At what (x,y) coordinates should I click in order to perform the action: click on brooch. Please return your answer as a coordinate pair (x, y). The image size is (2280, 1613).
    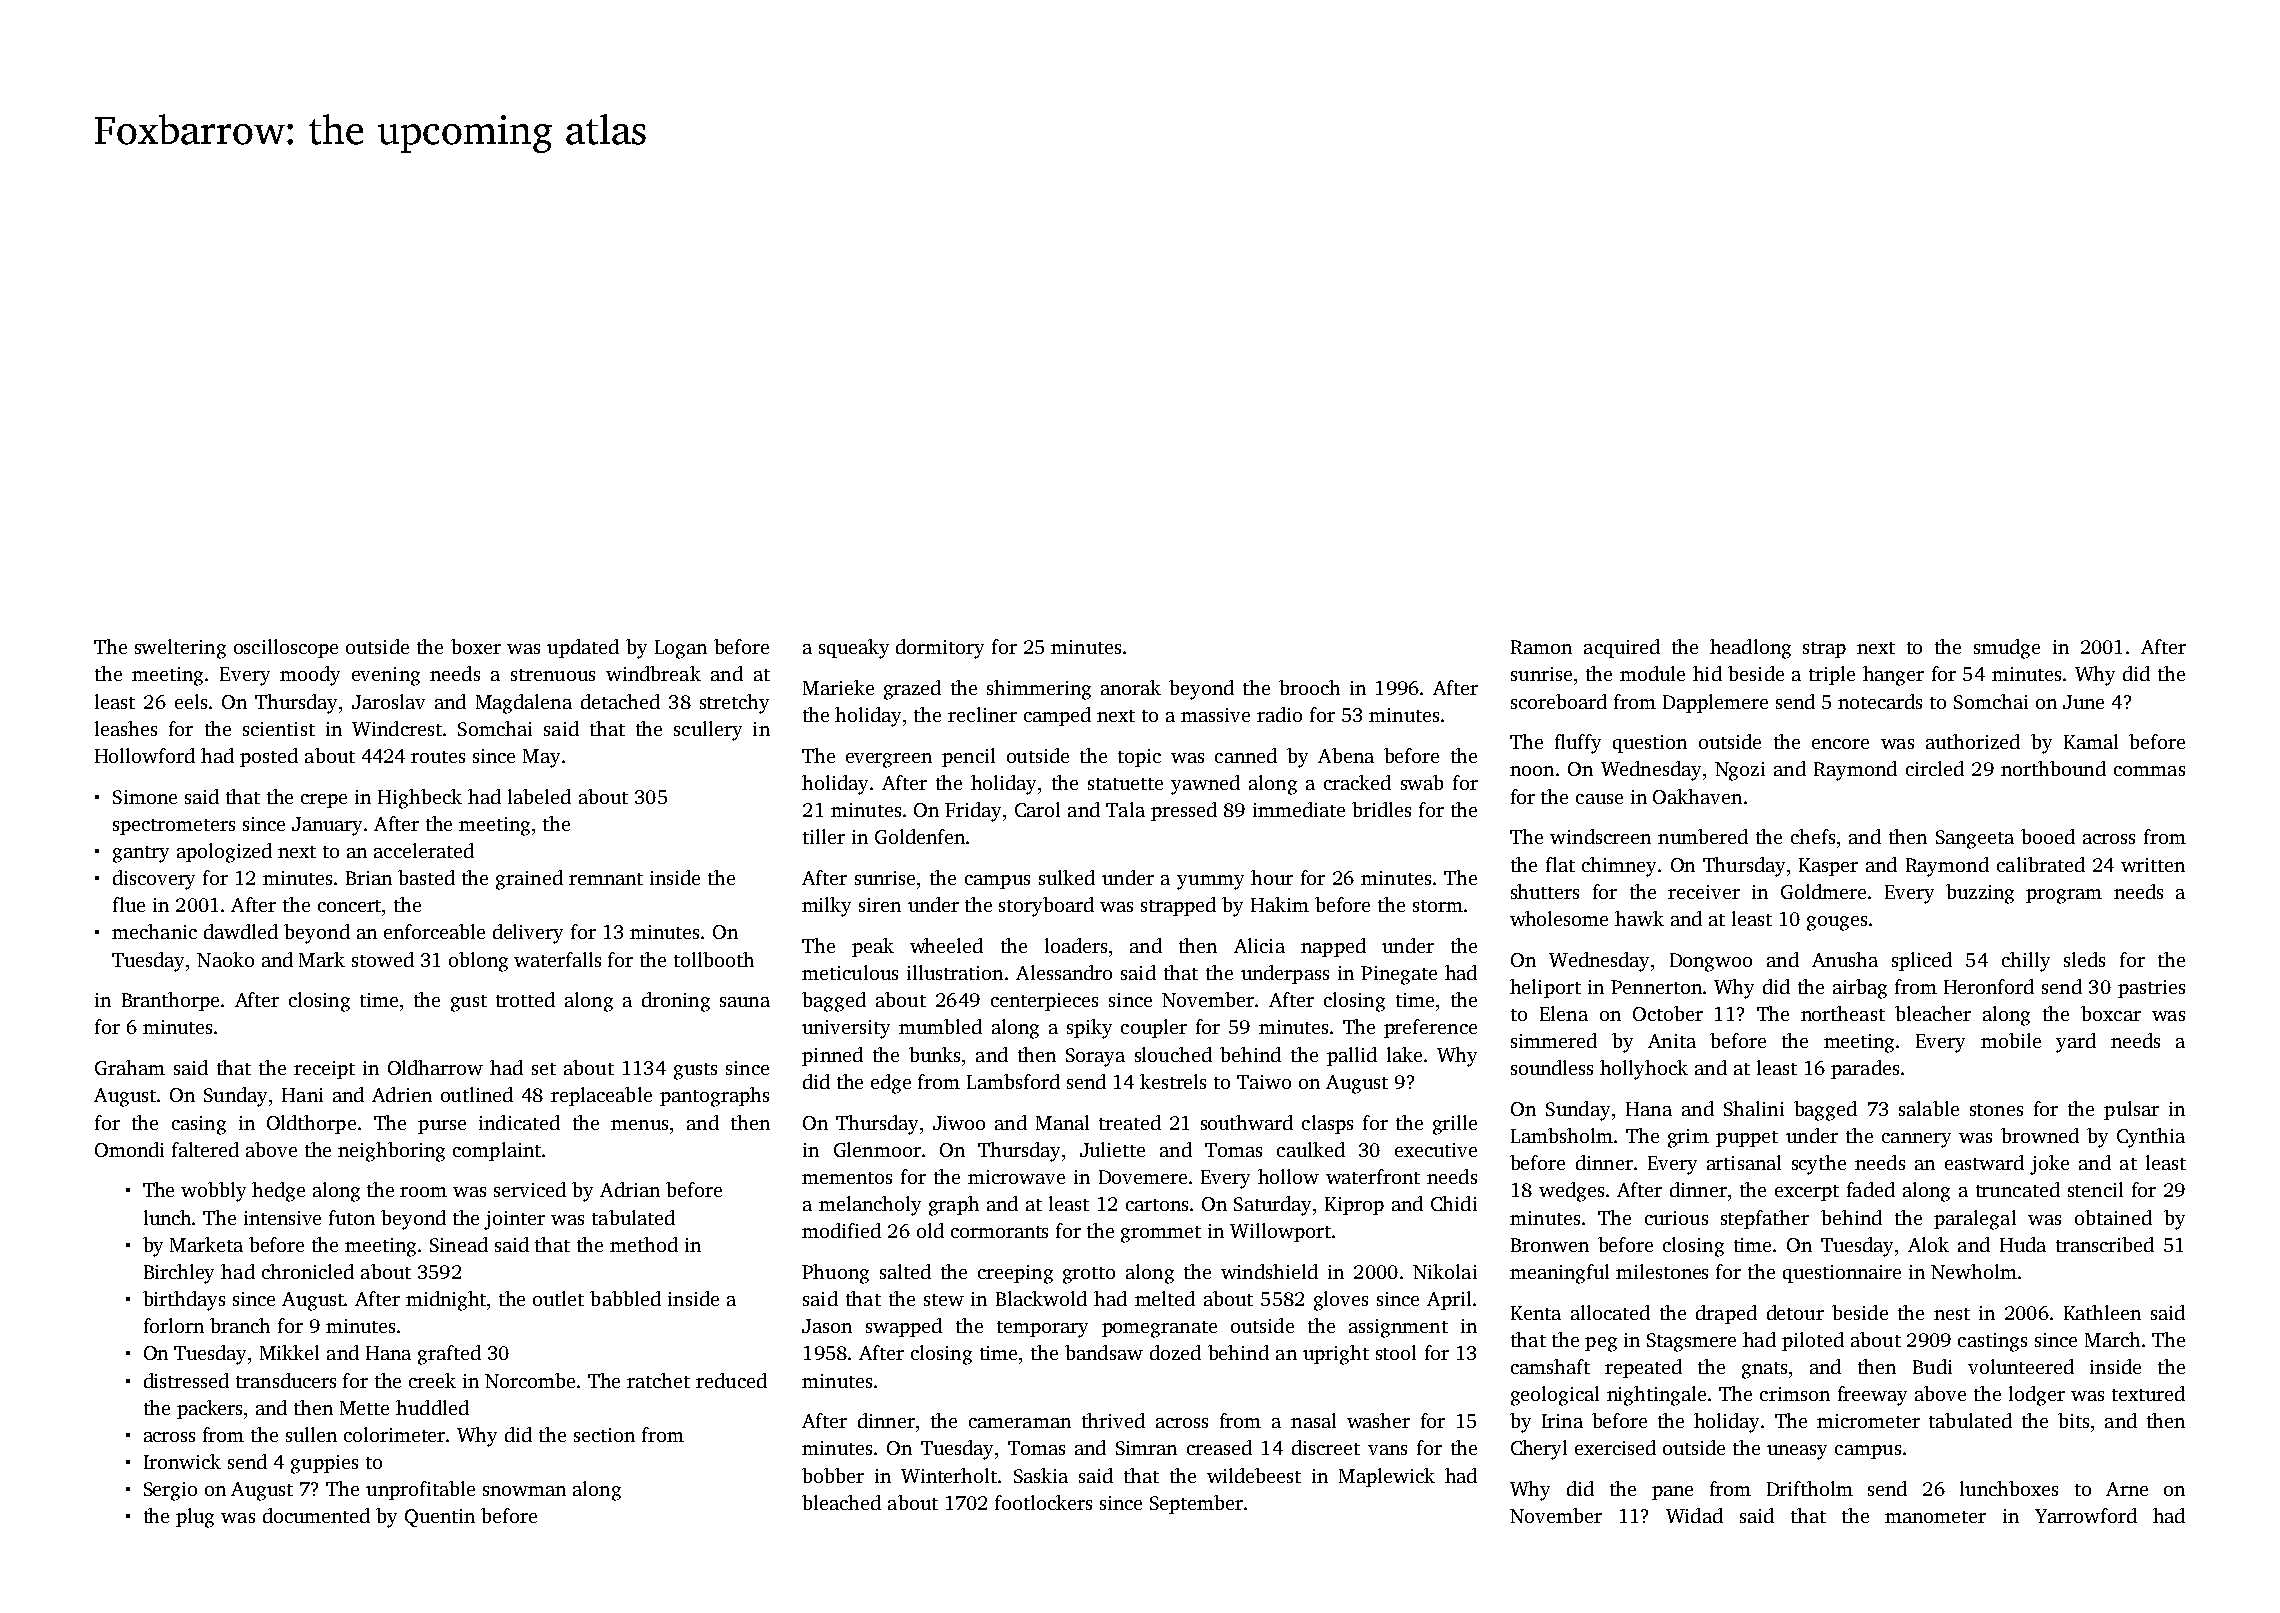
    Looking at the image, I should click on (1309, 687).
